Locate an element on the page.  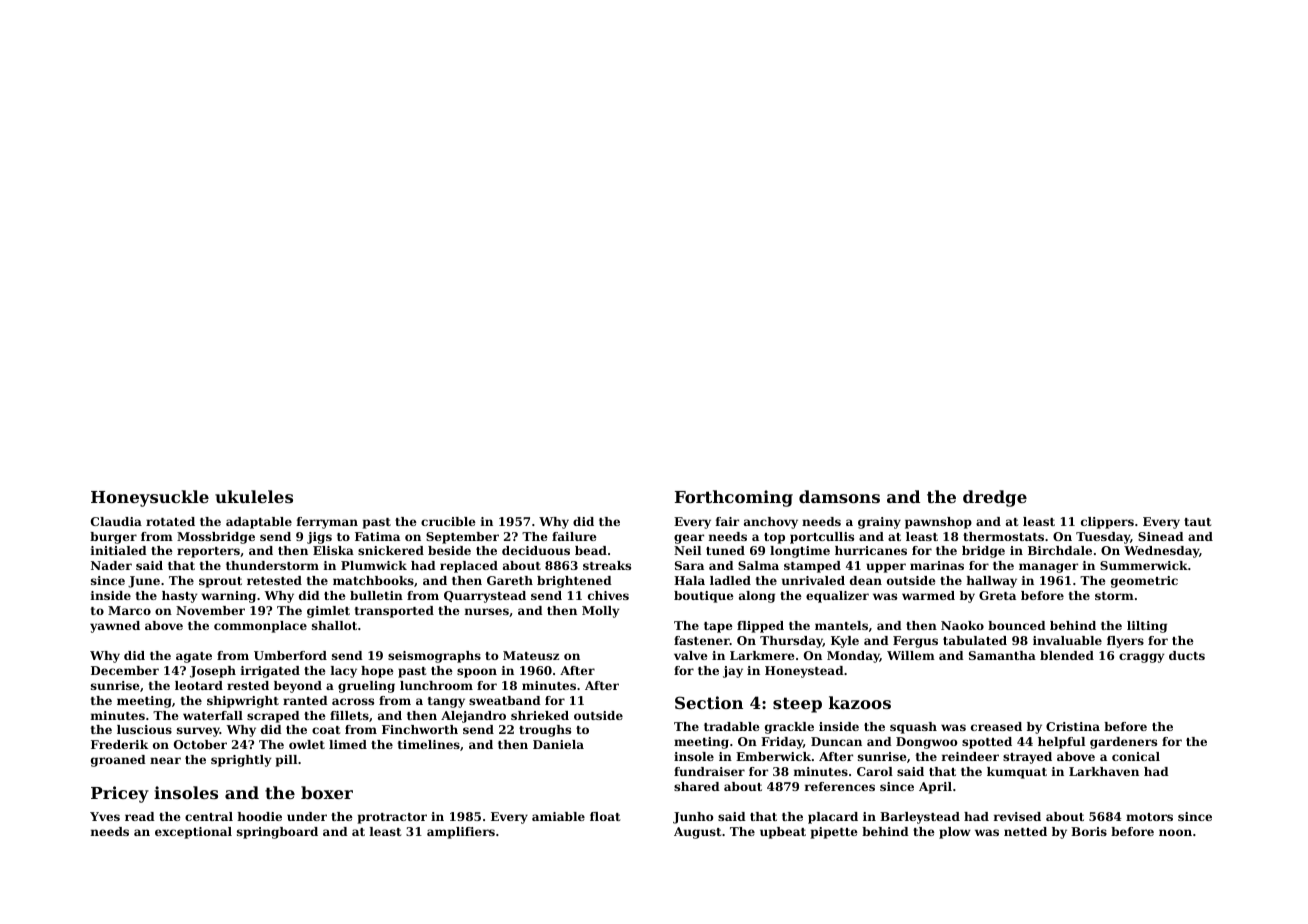
Claudia is located at coordinates (116, 521).
